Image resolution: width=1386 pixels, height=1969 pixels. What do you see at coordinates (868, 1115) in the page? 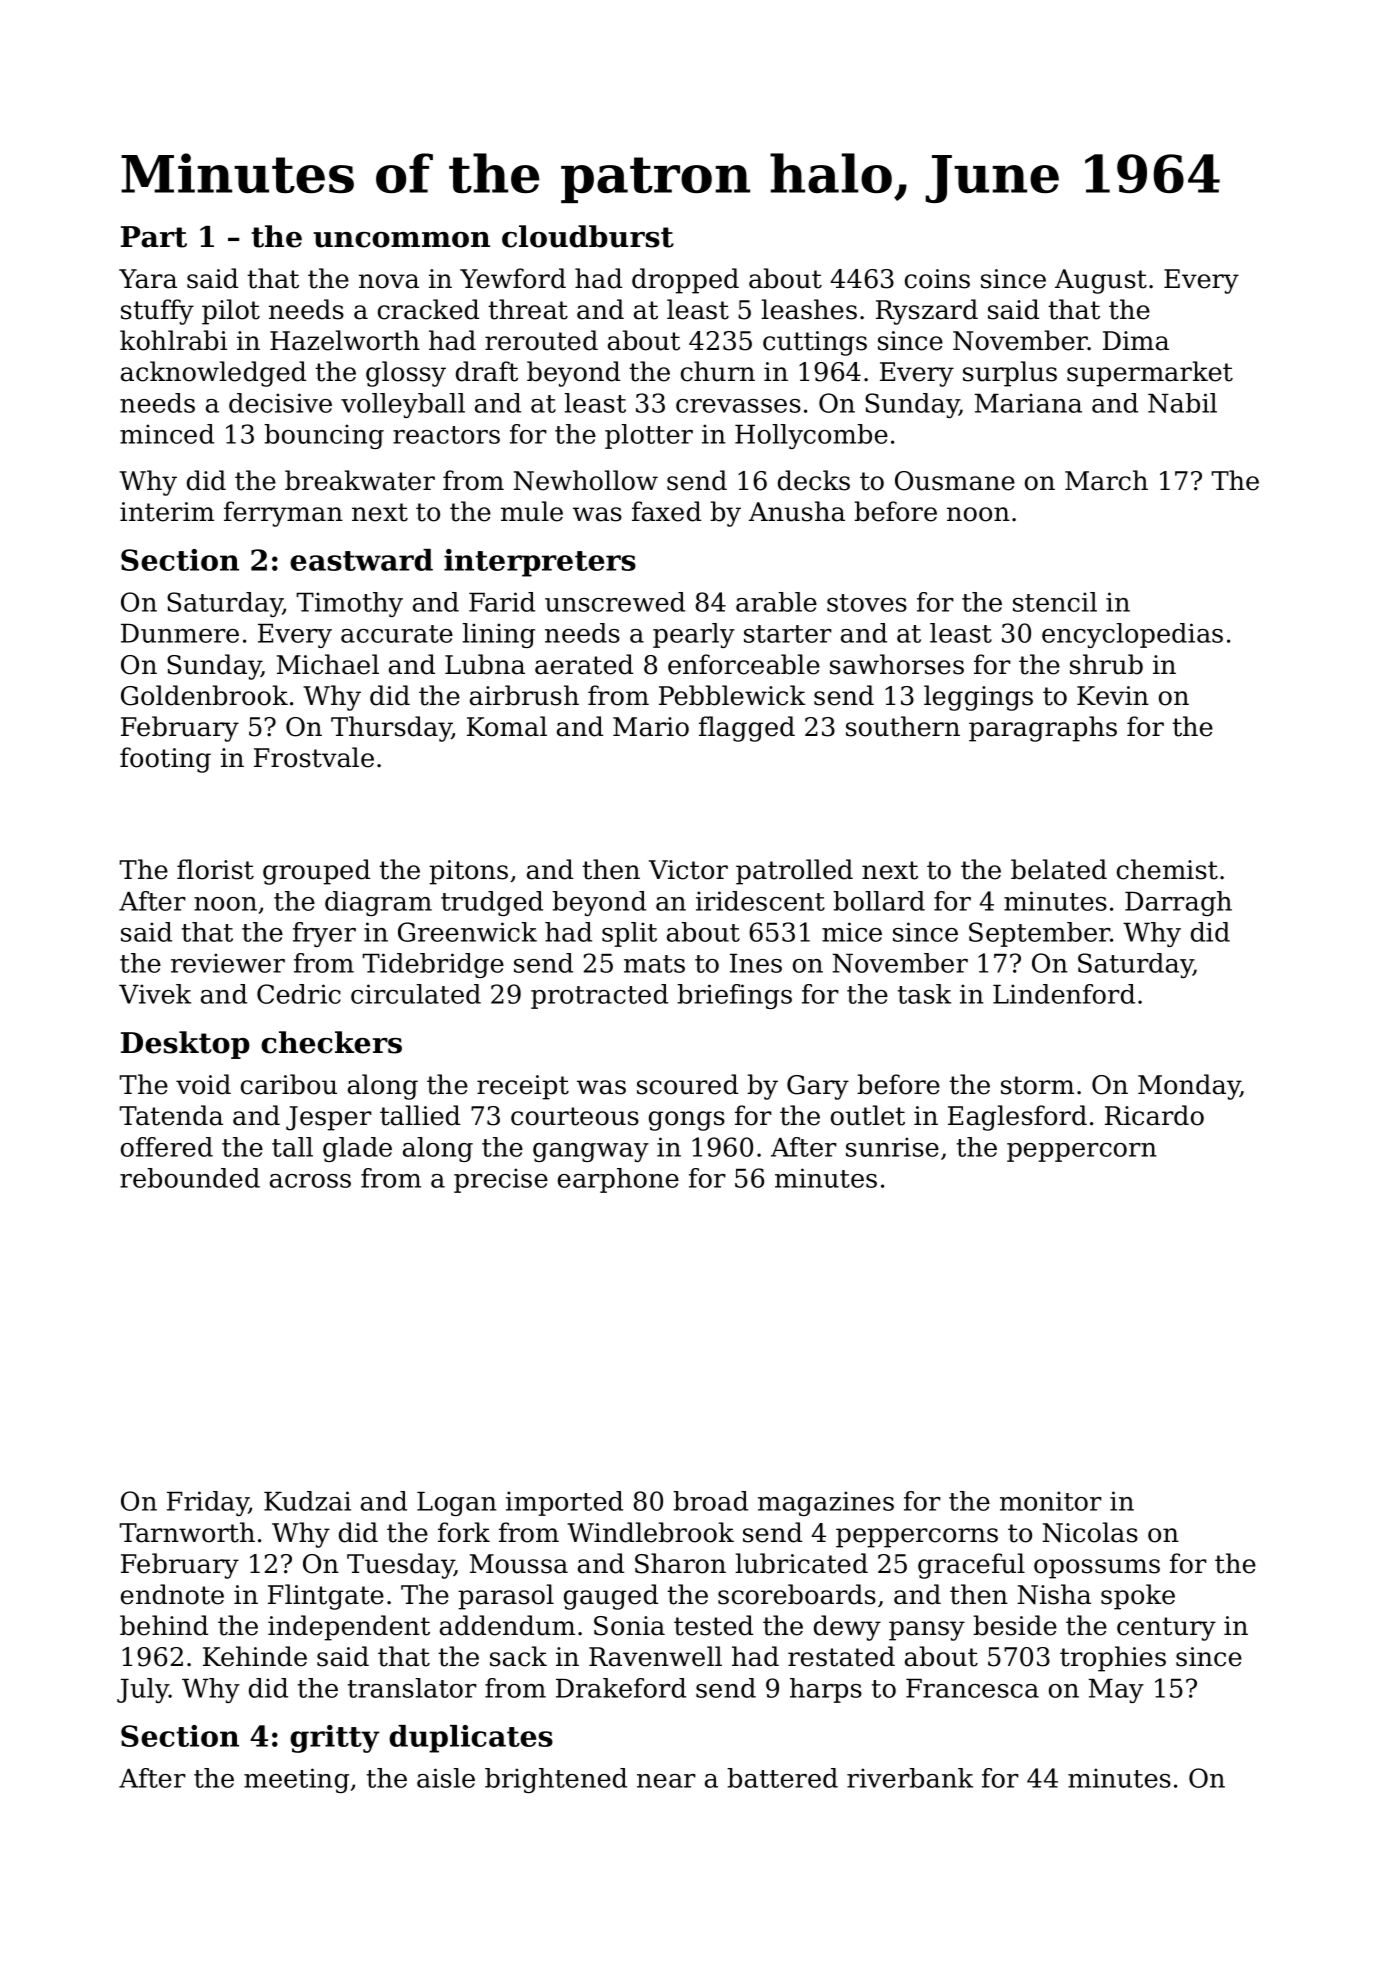
I see `outlet` at bounding box center [868, 1115].
